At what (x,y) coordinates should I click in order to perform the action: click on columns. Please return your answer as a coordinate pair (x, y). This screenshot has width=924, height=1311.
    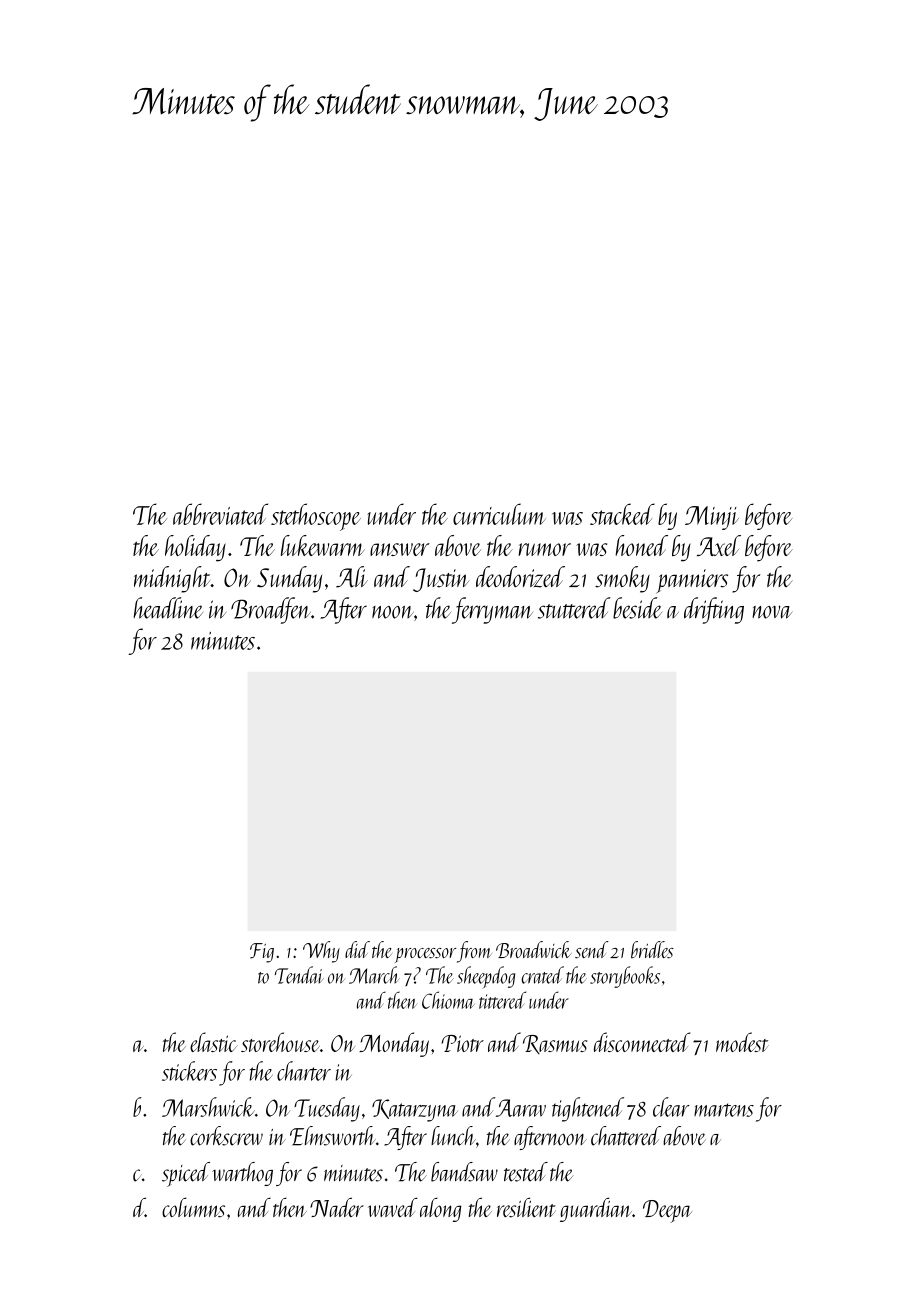
    Looking at the image, I should click on (193, 1208).
